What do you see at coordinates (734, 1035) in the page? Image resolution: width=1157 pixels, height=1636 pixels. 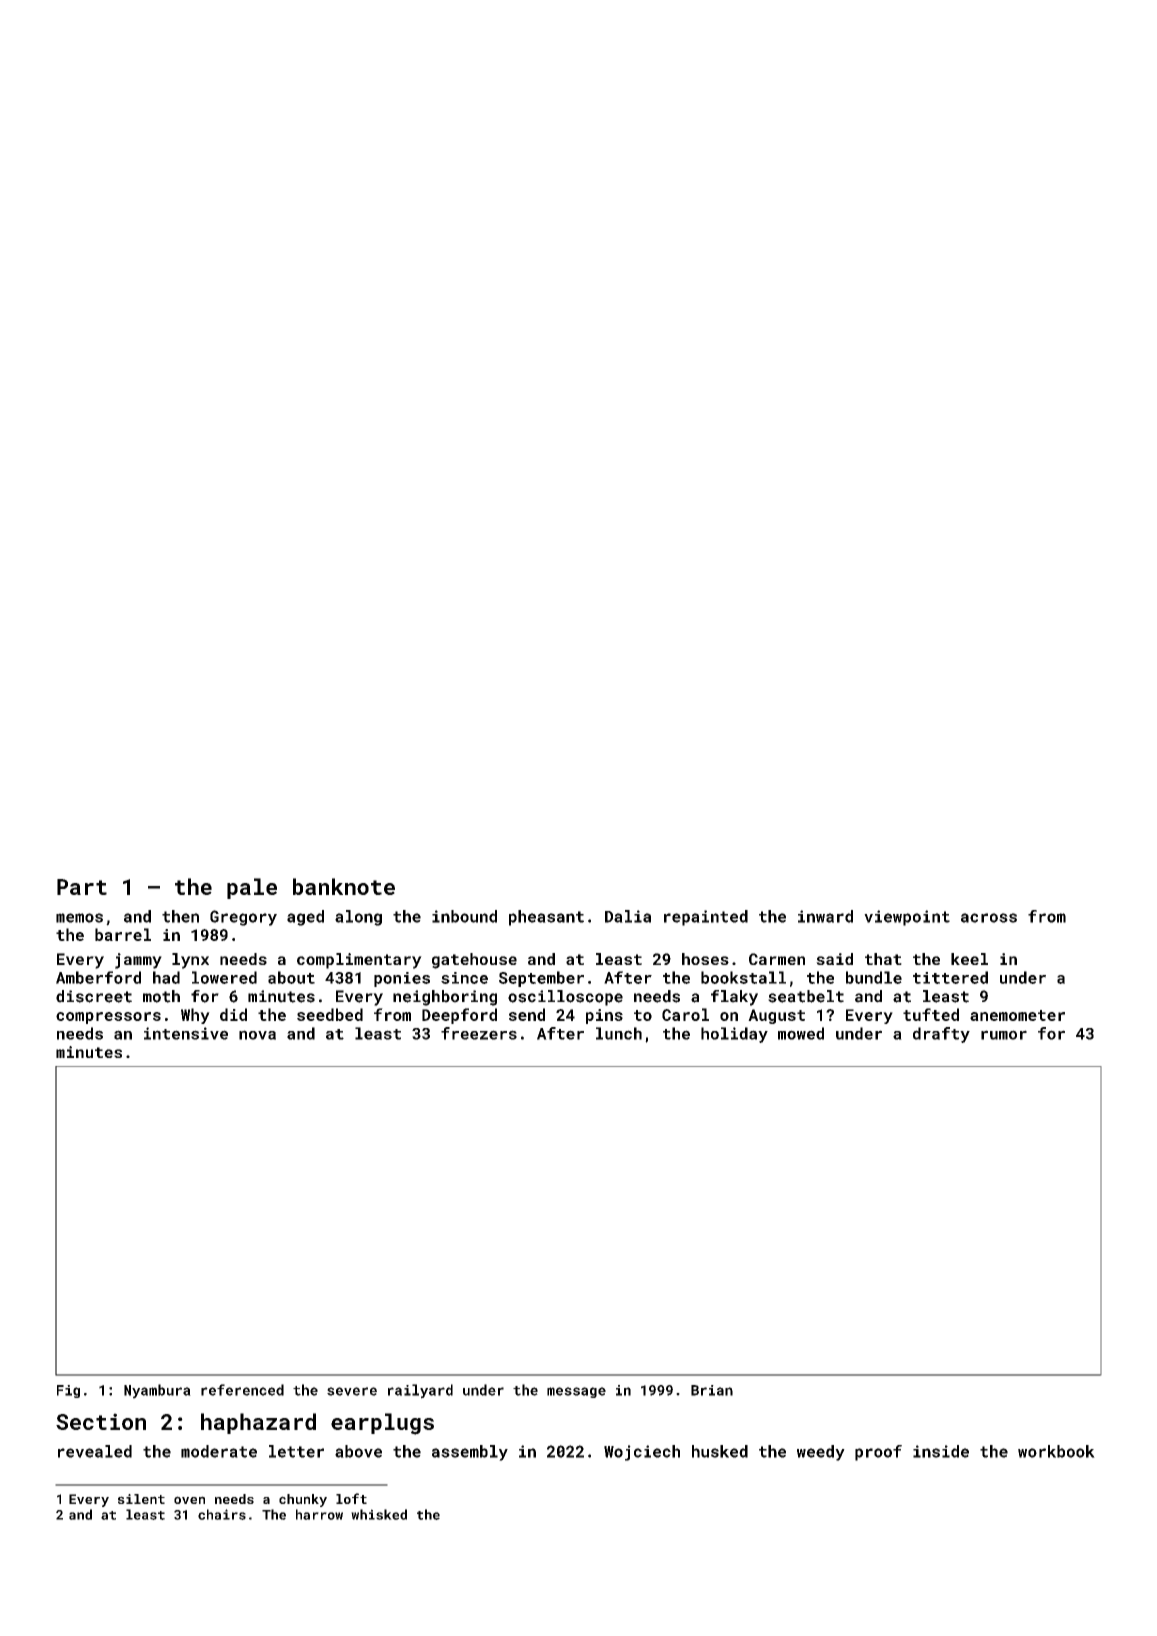 I see `holiday` at bounding box center [734, 1035].
